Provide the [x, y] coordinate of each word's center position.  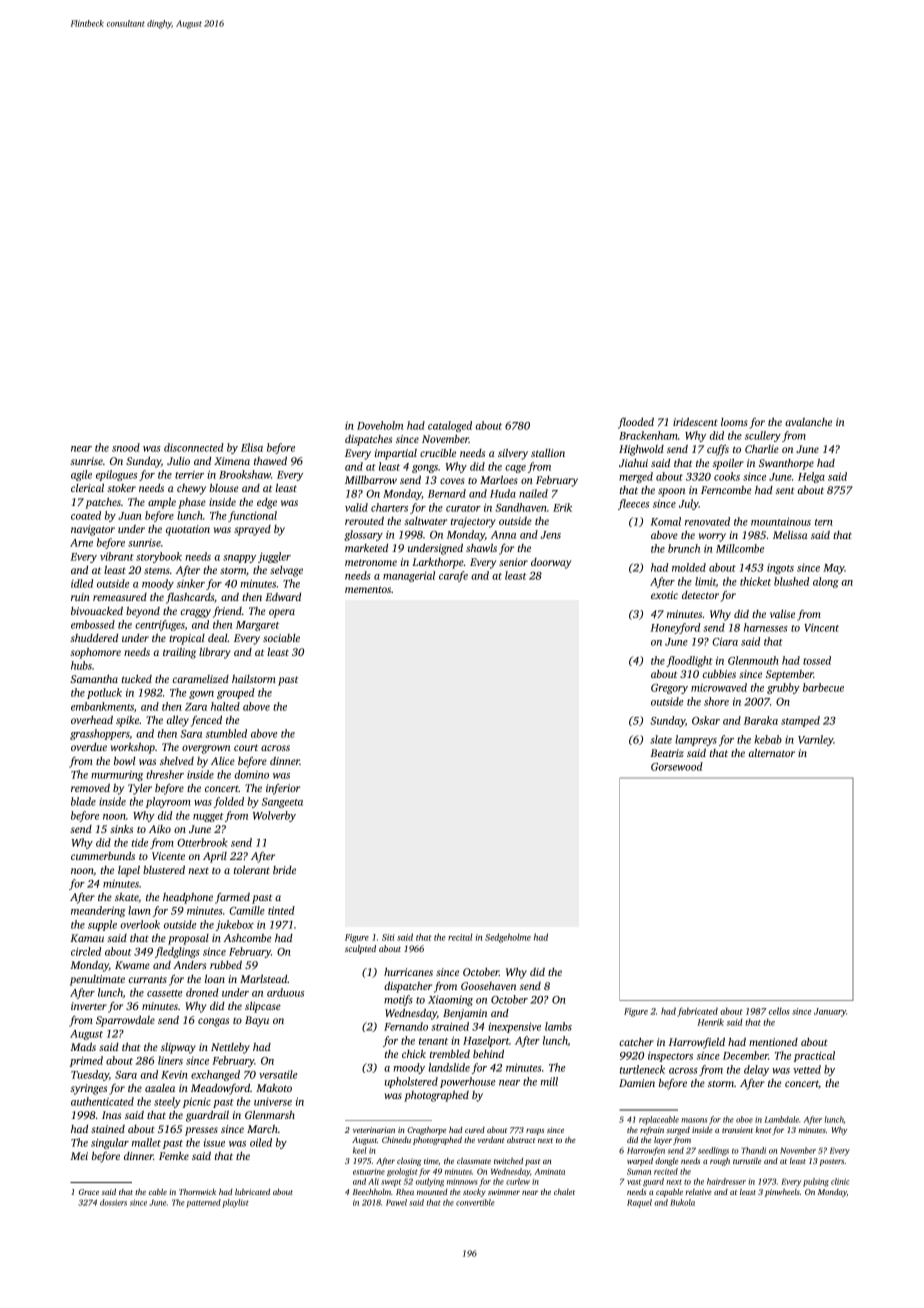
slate [661, 739]
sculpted [360, 949]
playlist [235, 1203]
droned [202, 992]
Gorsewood [677, 766]
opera [282, 613]
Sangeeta [282, 803]
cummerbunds [103, 856]
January [830, 1012]
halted [225, 706]
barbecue [823, 687]
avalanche [808, 422]
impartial [396, 454]
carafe [453, 576]
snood [126, 447]
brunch [684, 548]
